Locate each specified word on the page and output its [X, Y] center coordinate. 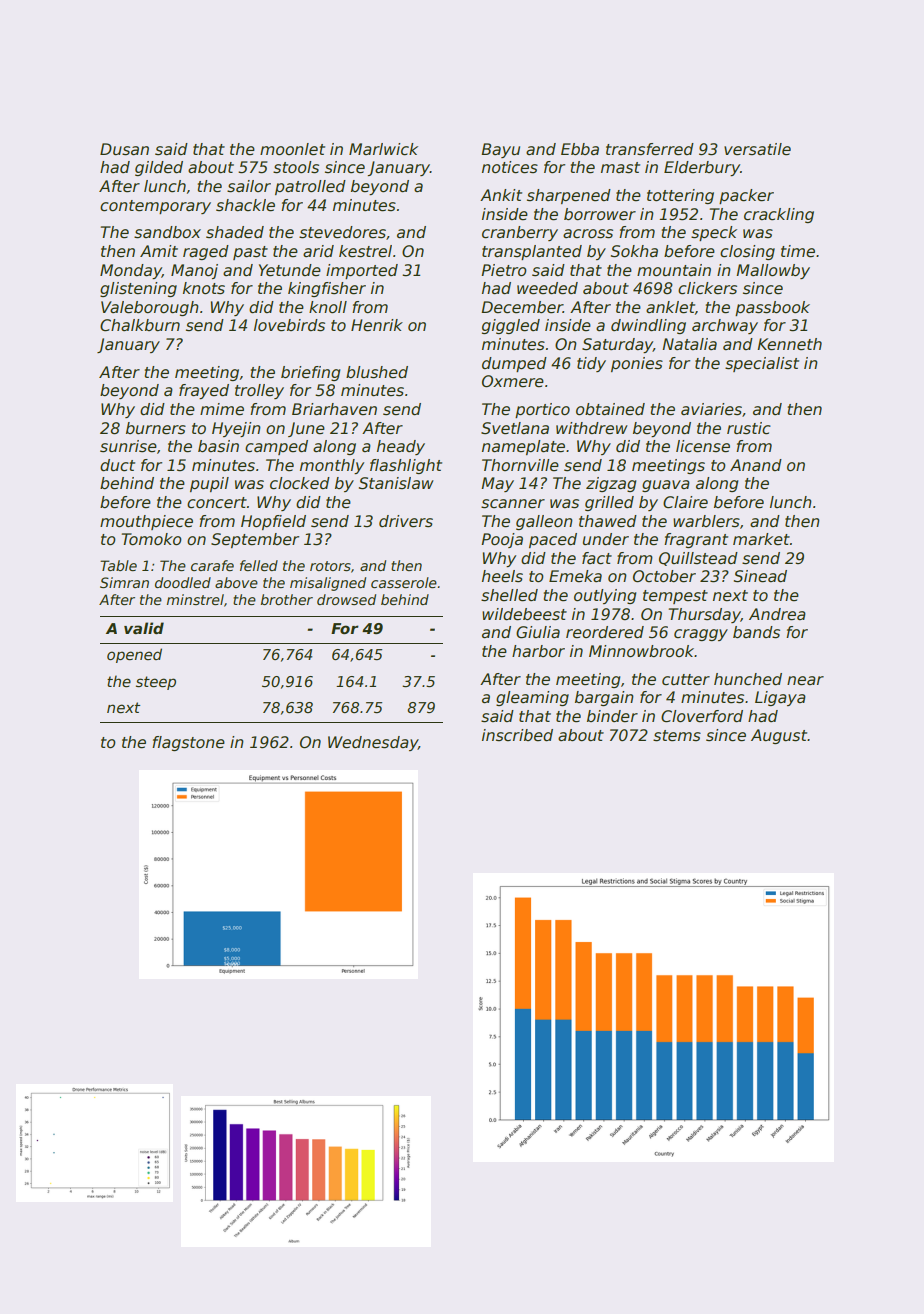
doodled [183, 582]
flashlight [406, 466]
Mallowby [773, 271]
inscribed [517, 735]
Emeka [575, 576]
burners [156, 428]
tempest [675, 597]
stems [677, 736]
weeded [547, 288]
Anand [756, 465]
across [588, 234]
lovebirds [289, 325]
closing [747, 252]
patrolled [310, 187]
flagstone [188, 743]
